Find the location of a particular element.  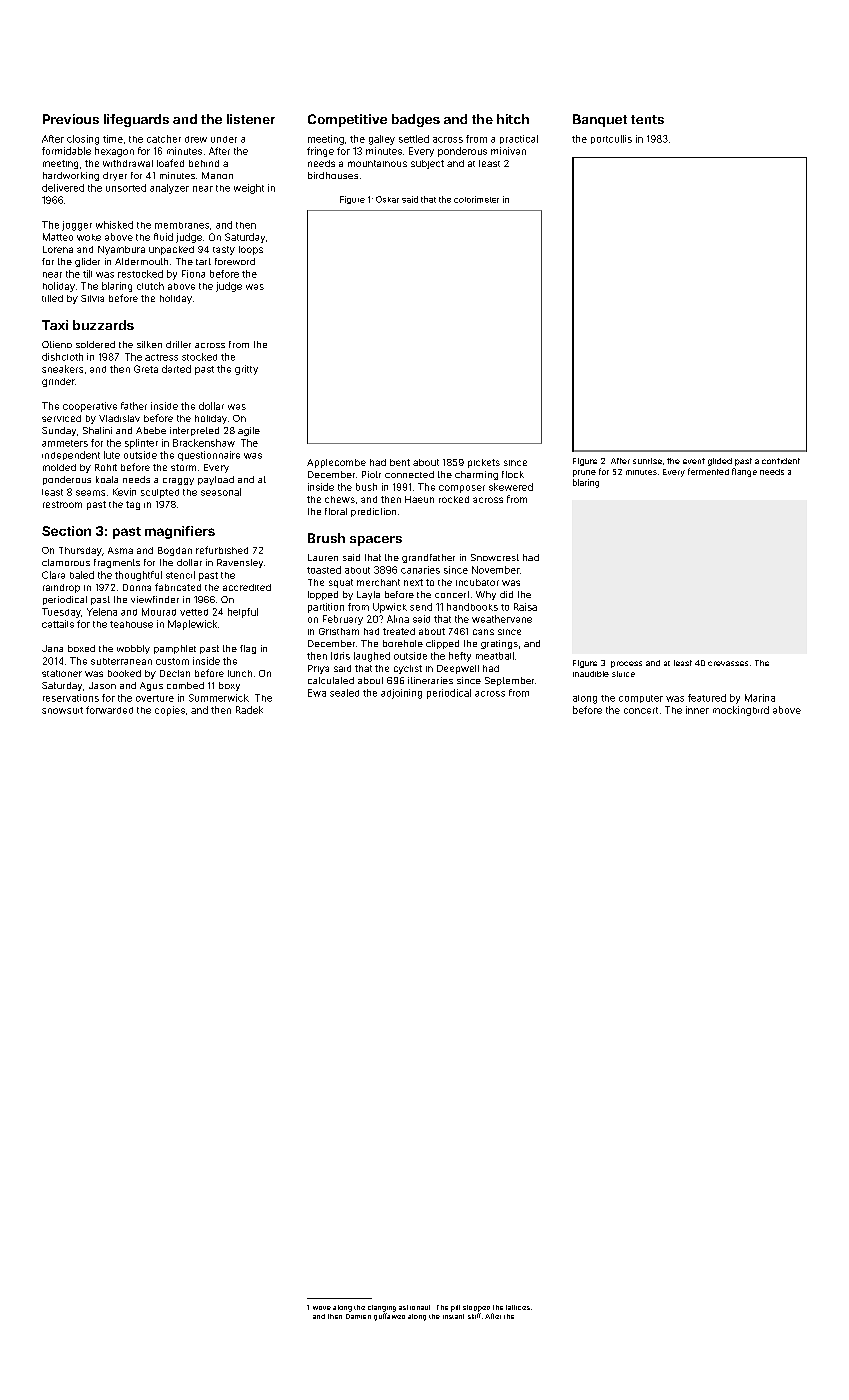

guffawed is located at coordinates (389, 1317).
